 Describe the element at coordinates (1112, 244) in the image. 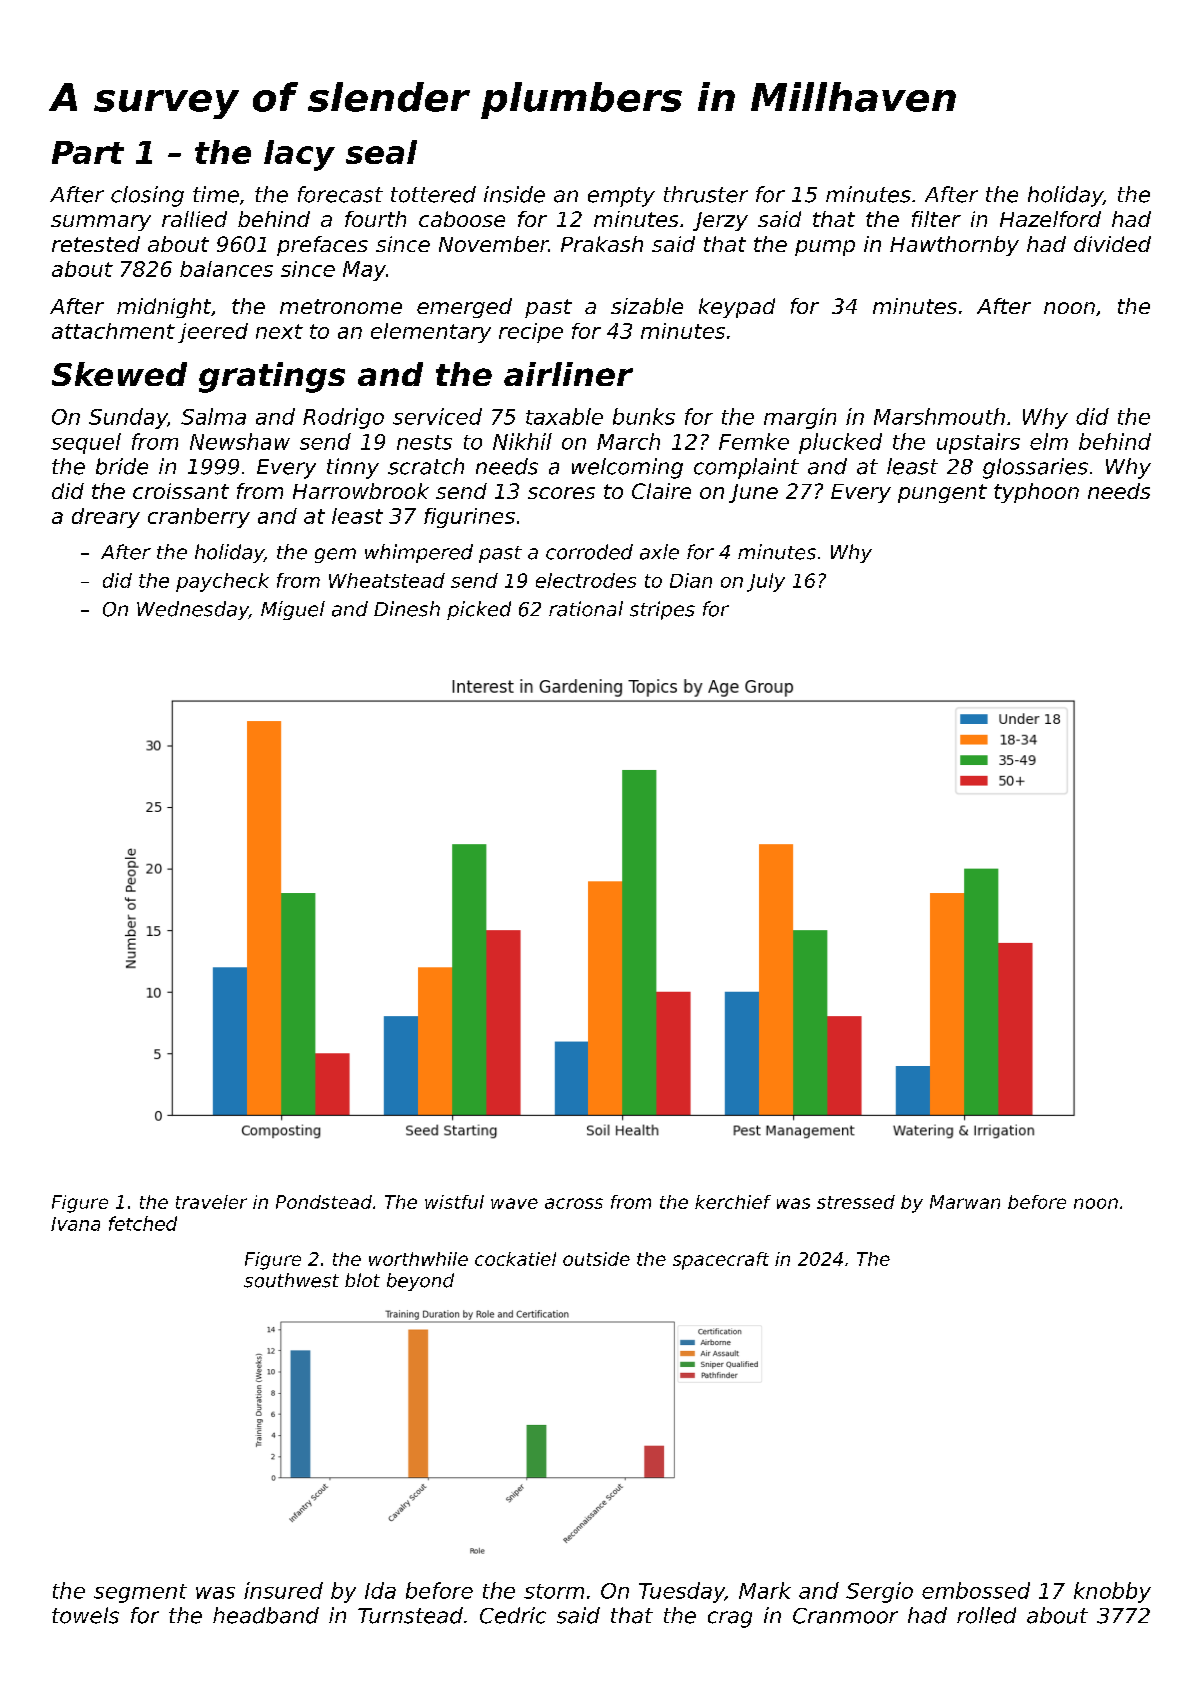

I see `divided` at that location.
